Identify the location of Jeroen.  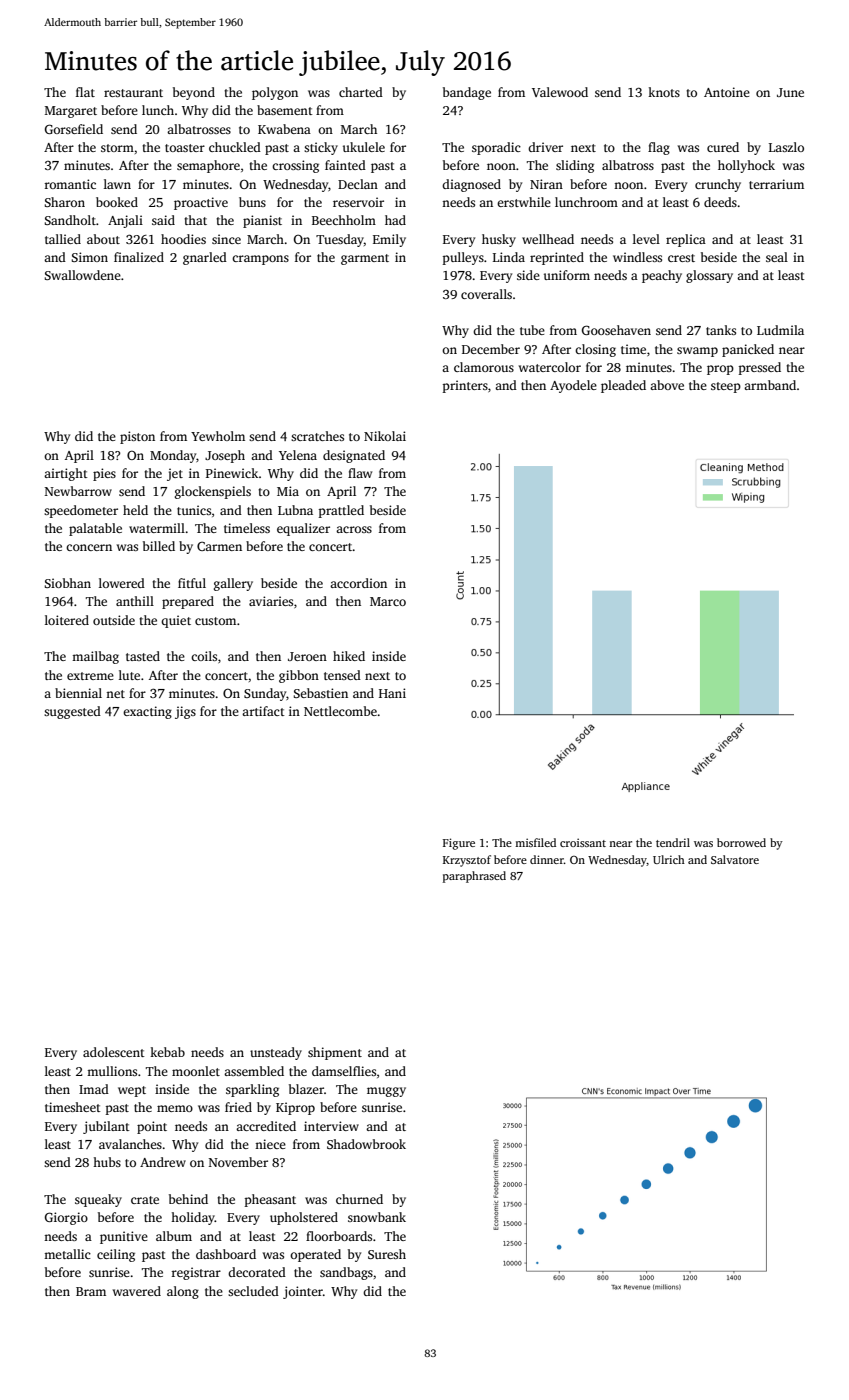
(307, 656).
